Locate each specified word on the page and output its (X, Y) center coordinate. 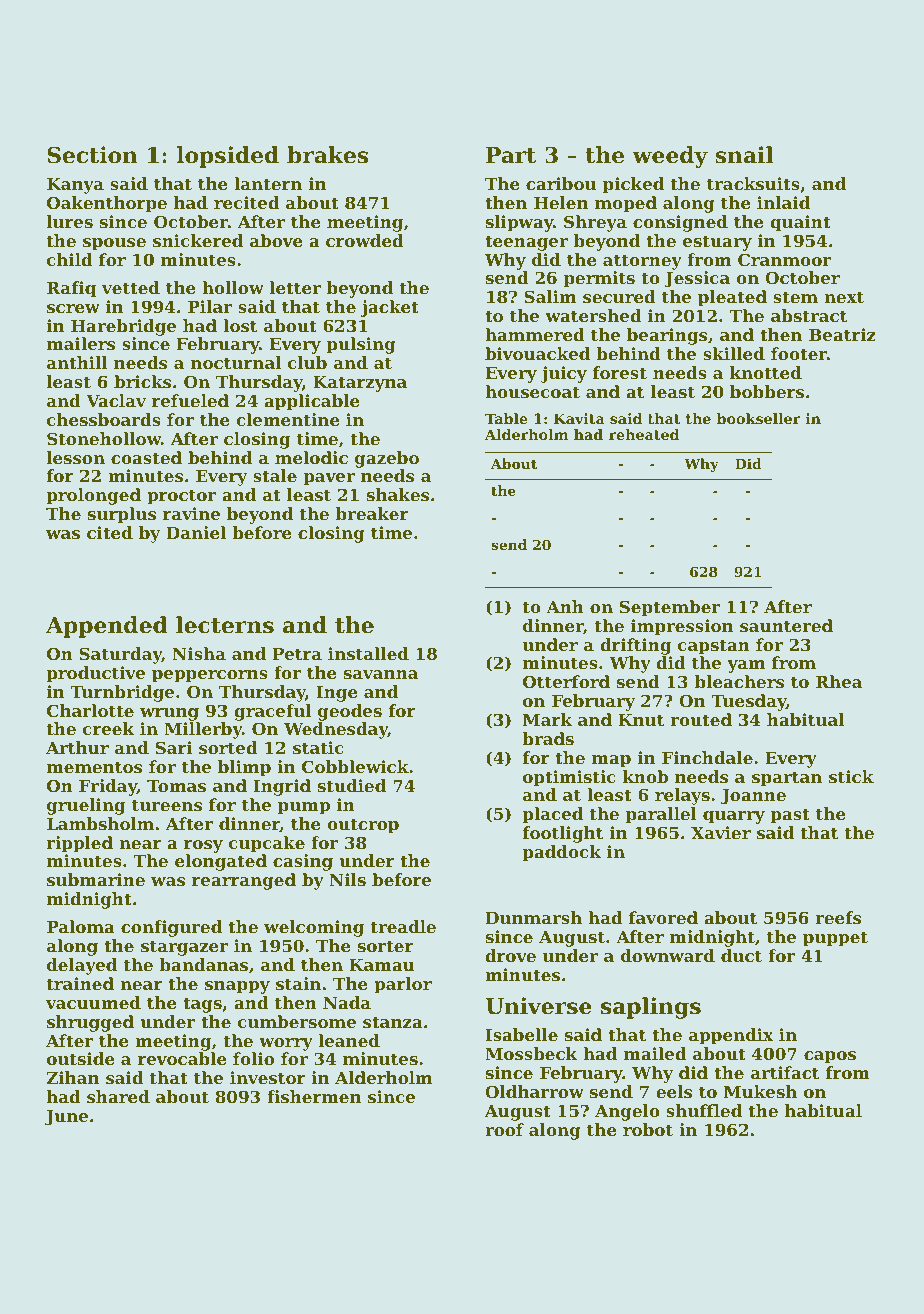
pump (304, 808)
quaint (800, 223)
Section (92, 155)
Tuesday (748, 702)
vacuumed (93, 1002)
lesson (76, 457)
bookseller (759, 418)
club (307, 362)
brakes (327, 155)
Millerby (203, 730)
